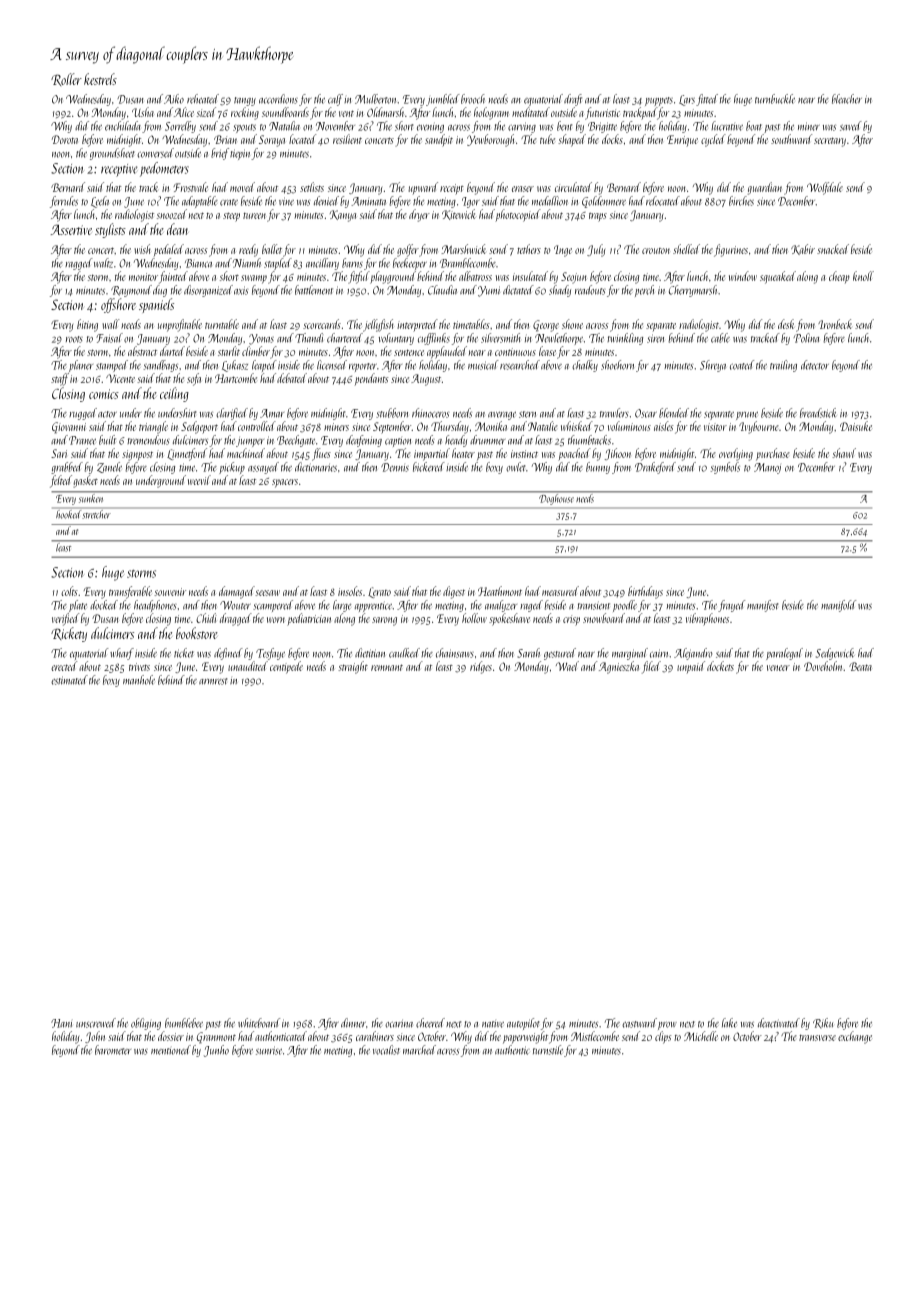 The height and width of the page is (1308, 924). Describe the element at coordinates (825, 188) in the page. I see `Wolfdale` at that location.
